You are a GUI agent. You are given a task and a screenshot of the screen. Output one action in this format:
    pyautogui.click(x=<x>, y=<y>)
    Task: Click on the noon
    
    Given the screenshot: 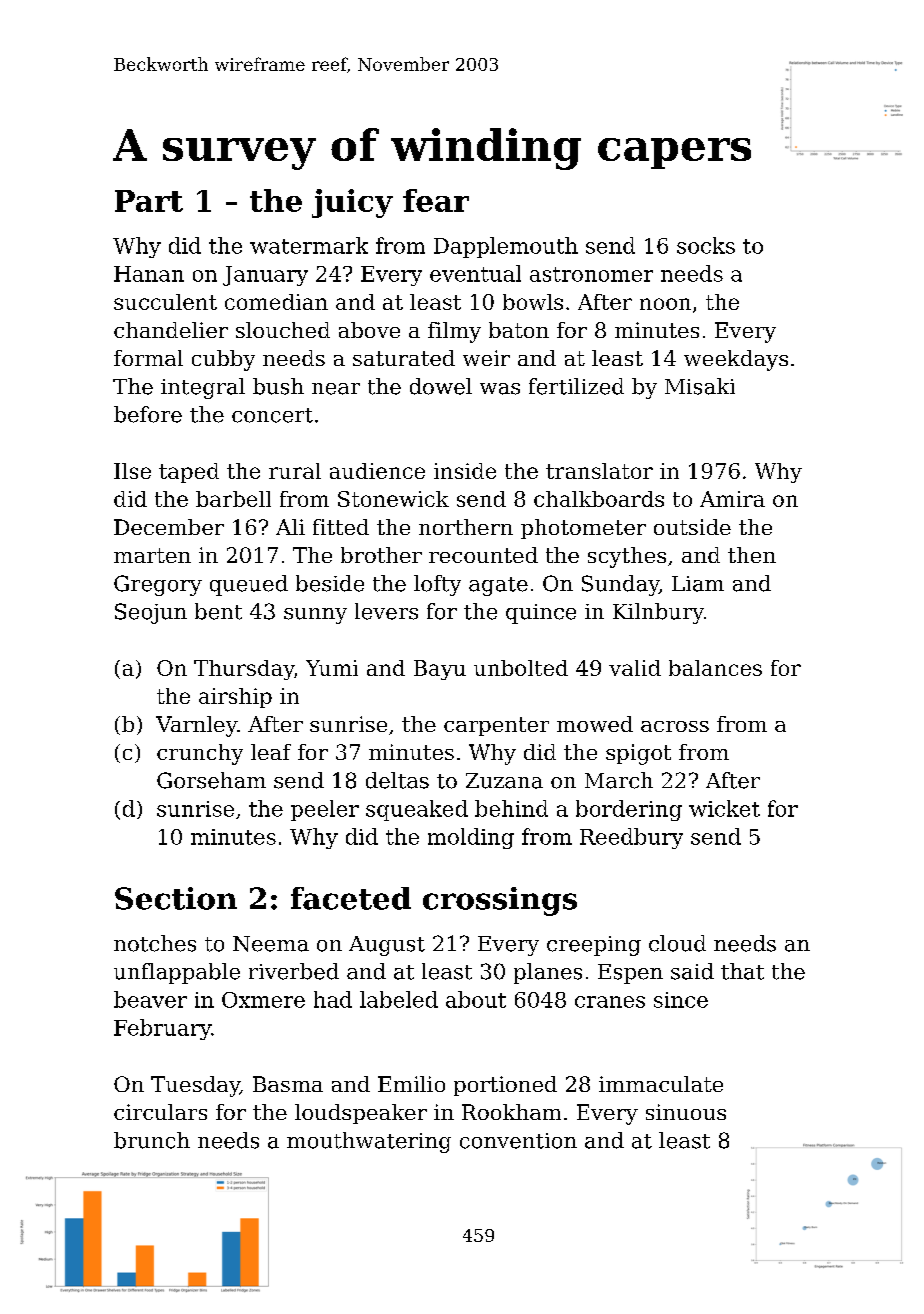 What is the action you would take?
    pyautogui.click(x=665, y=304)
